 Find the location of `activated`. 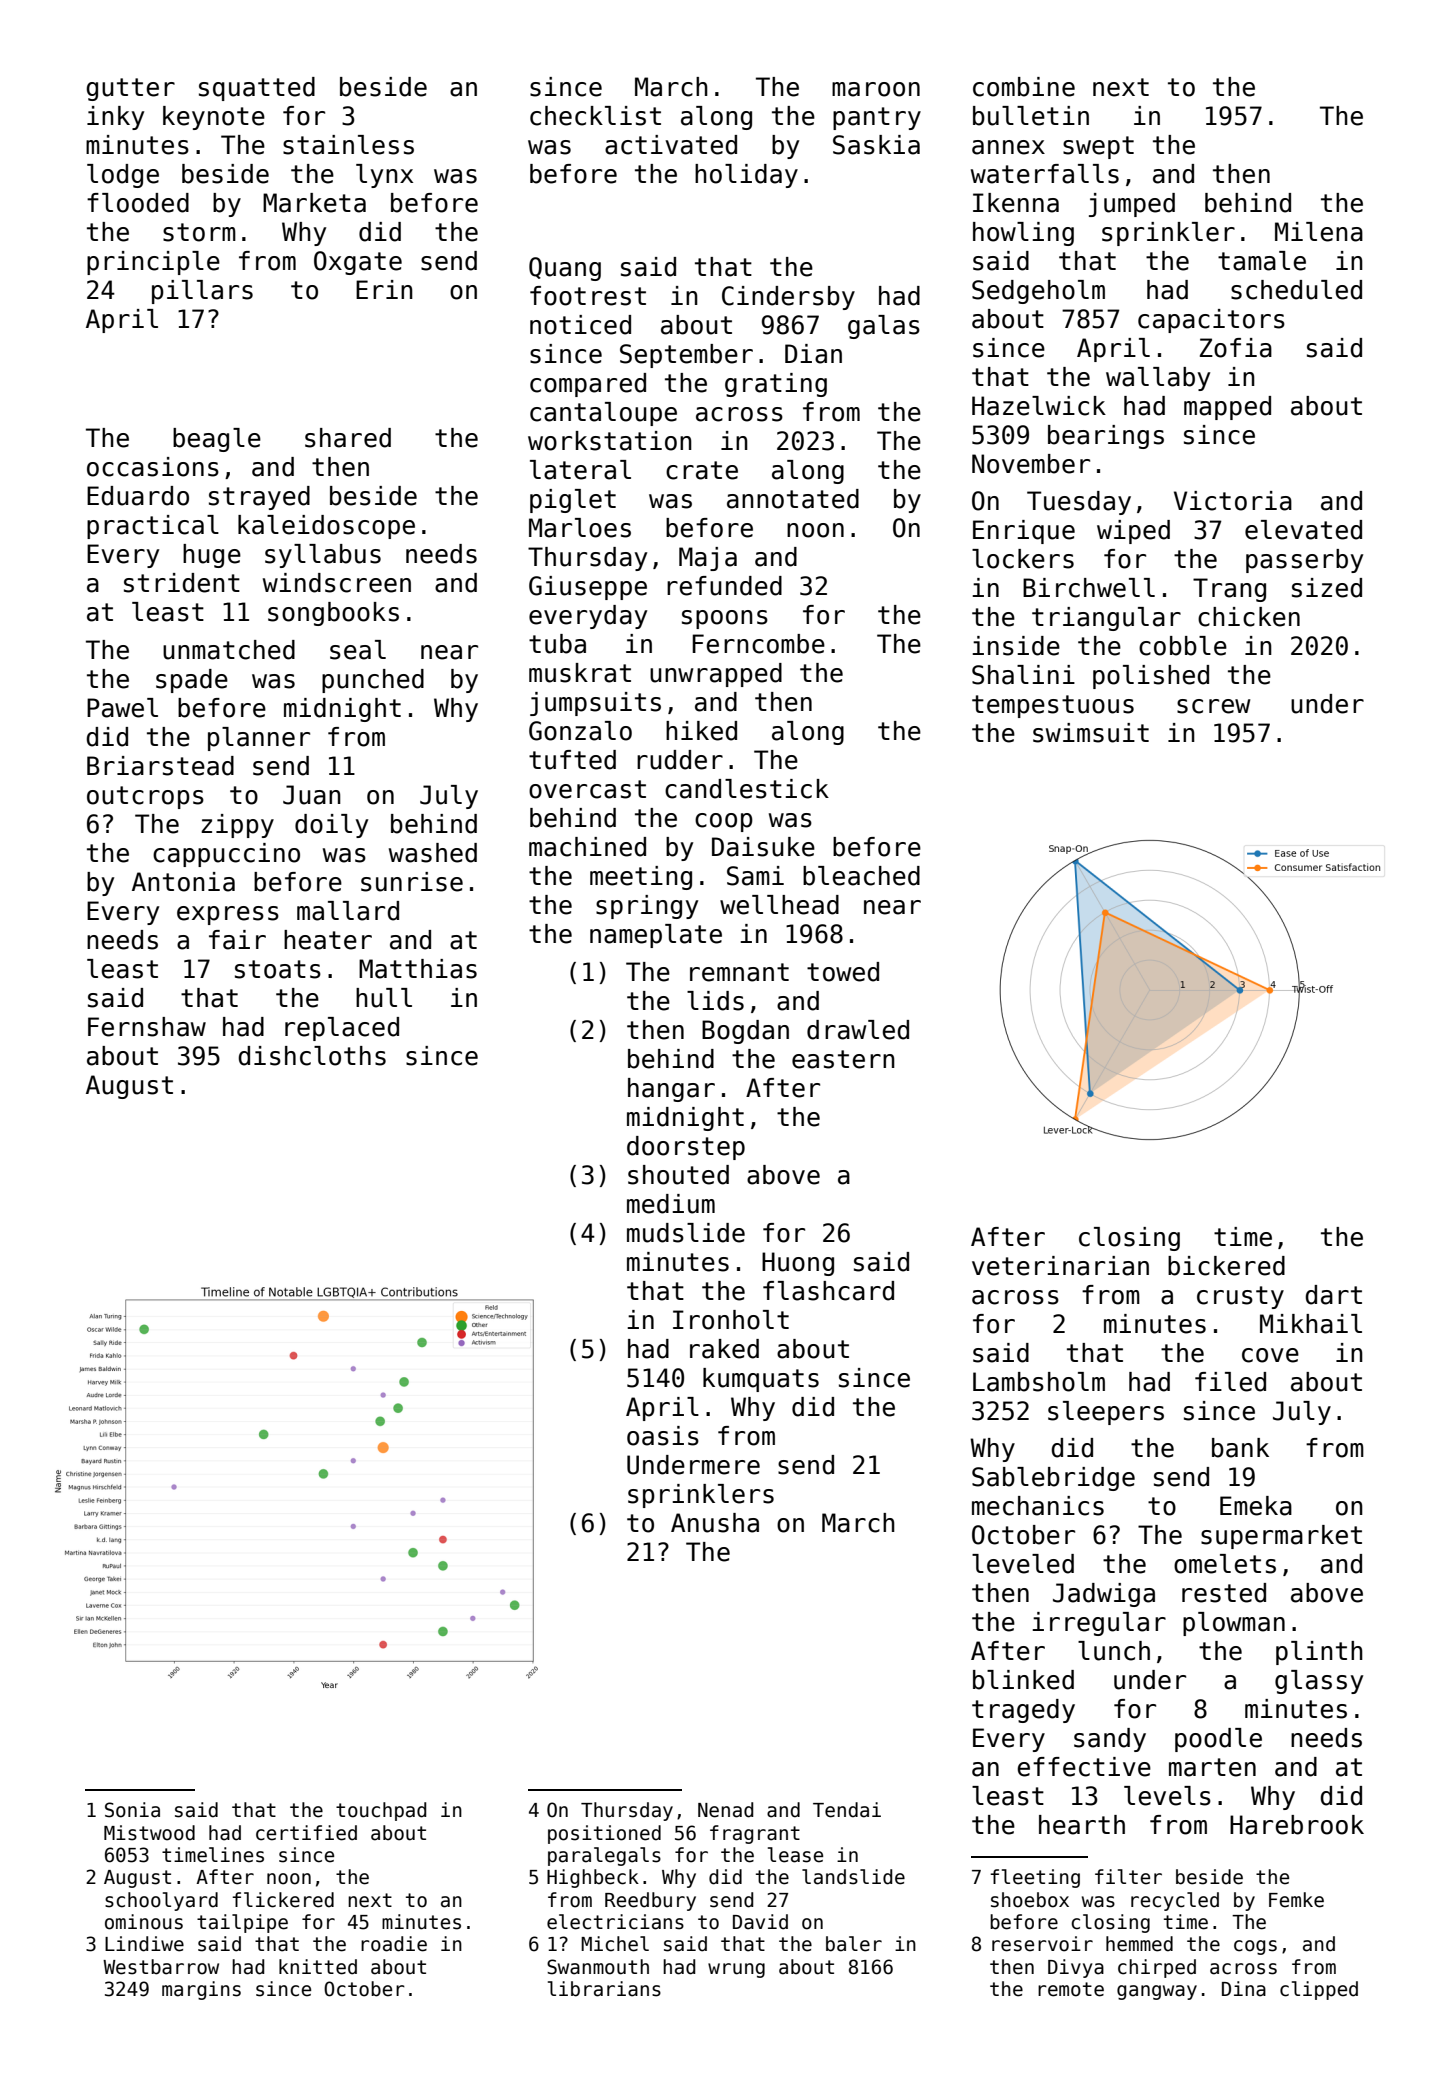

activated is located at coordinates (671, 145).
